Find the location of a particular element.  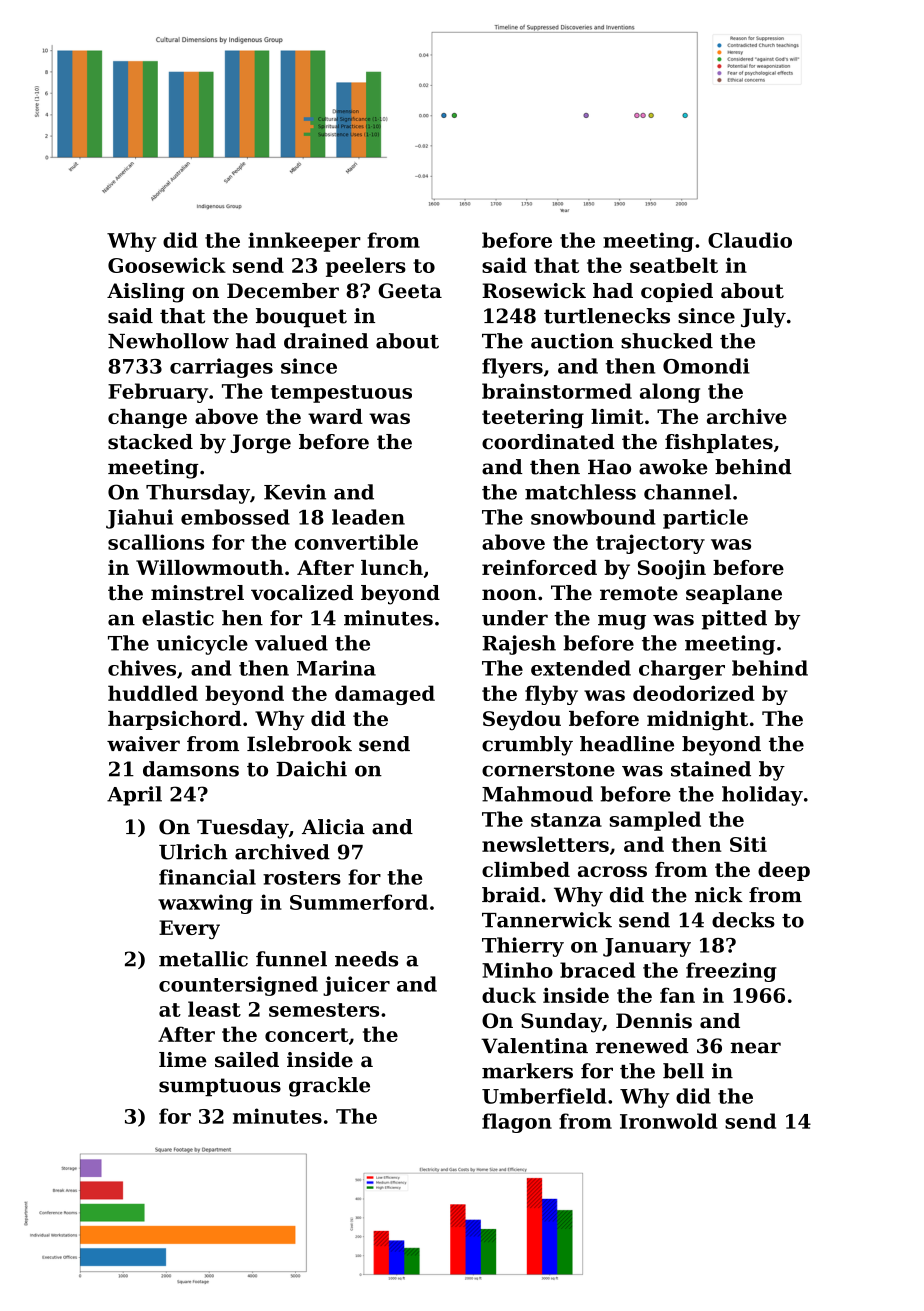

Seydou is located at coordinates (522, 720).
